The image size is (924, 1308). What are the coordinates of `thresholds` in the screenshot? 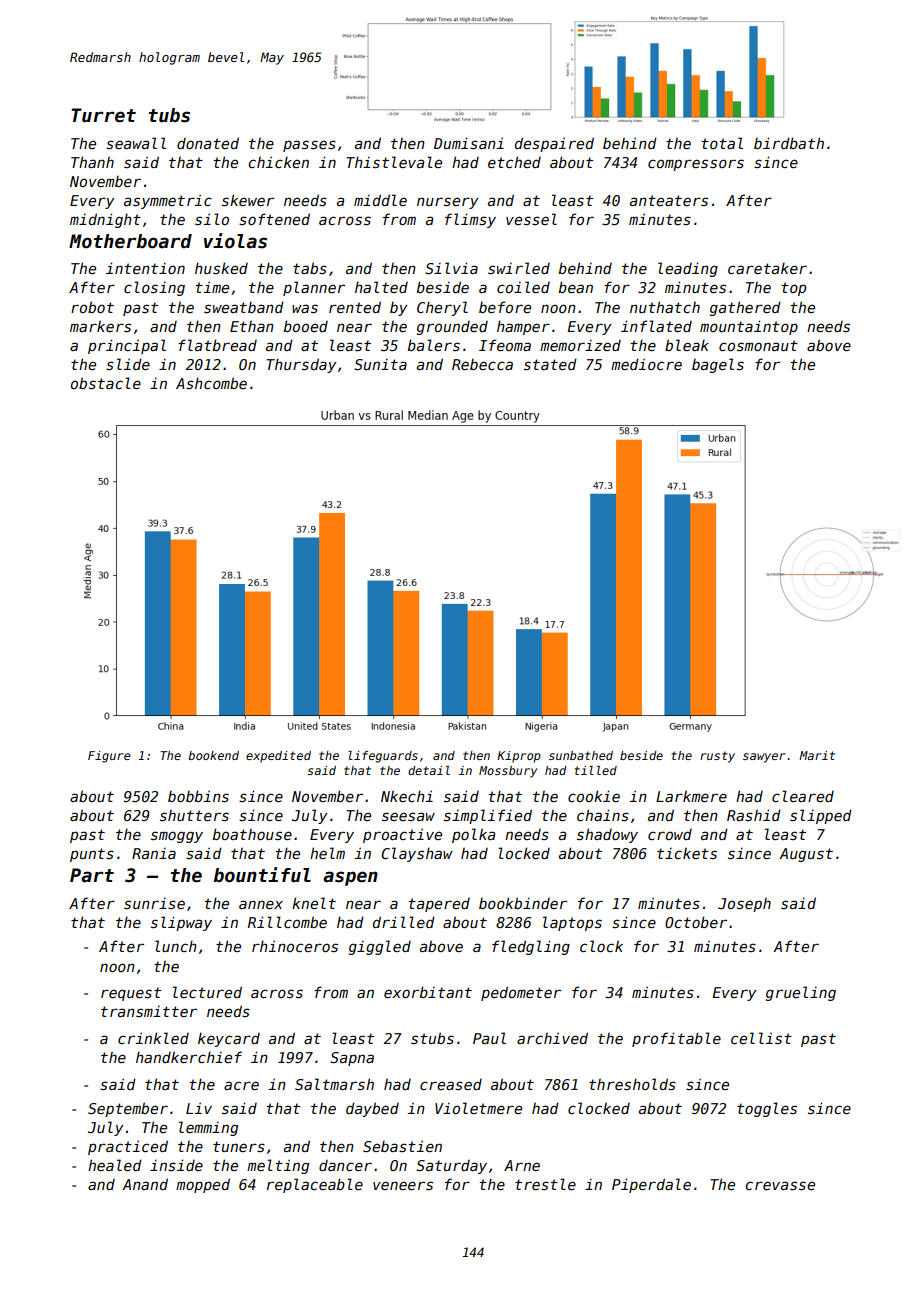 It's located at (632, 1084).
